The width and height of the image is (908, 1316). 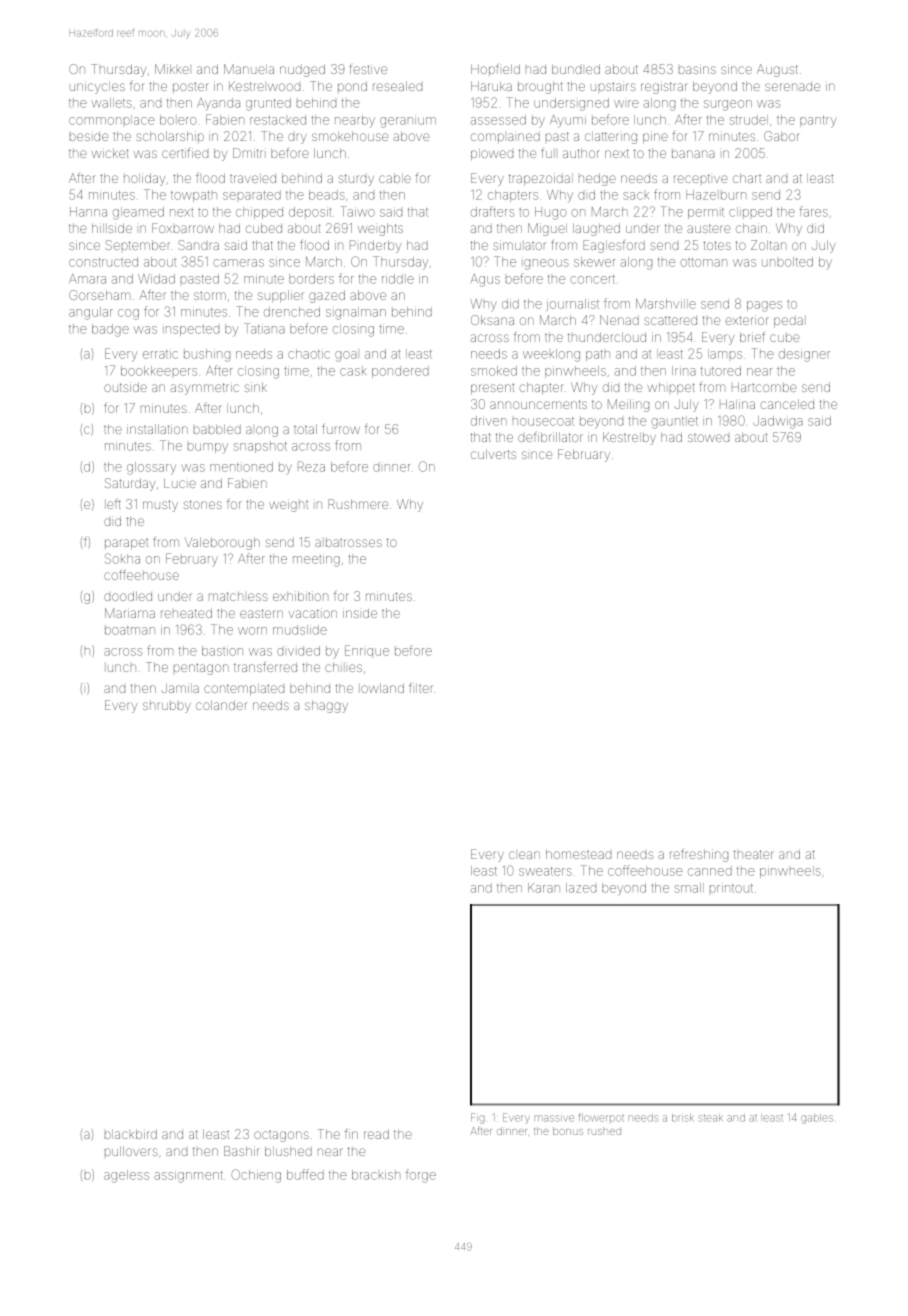 What do you see at coordinates (131, 1151) in the image?
I see `pullovers` at bounding box center [131, 1151].
